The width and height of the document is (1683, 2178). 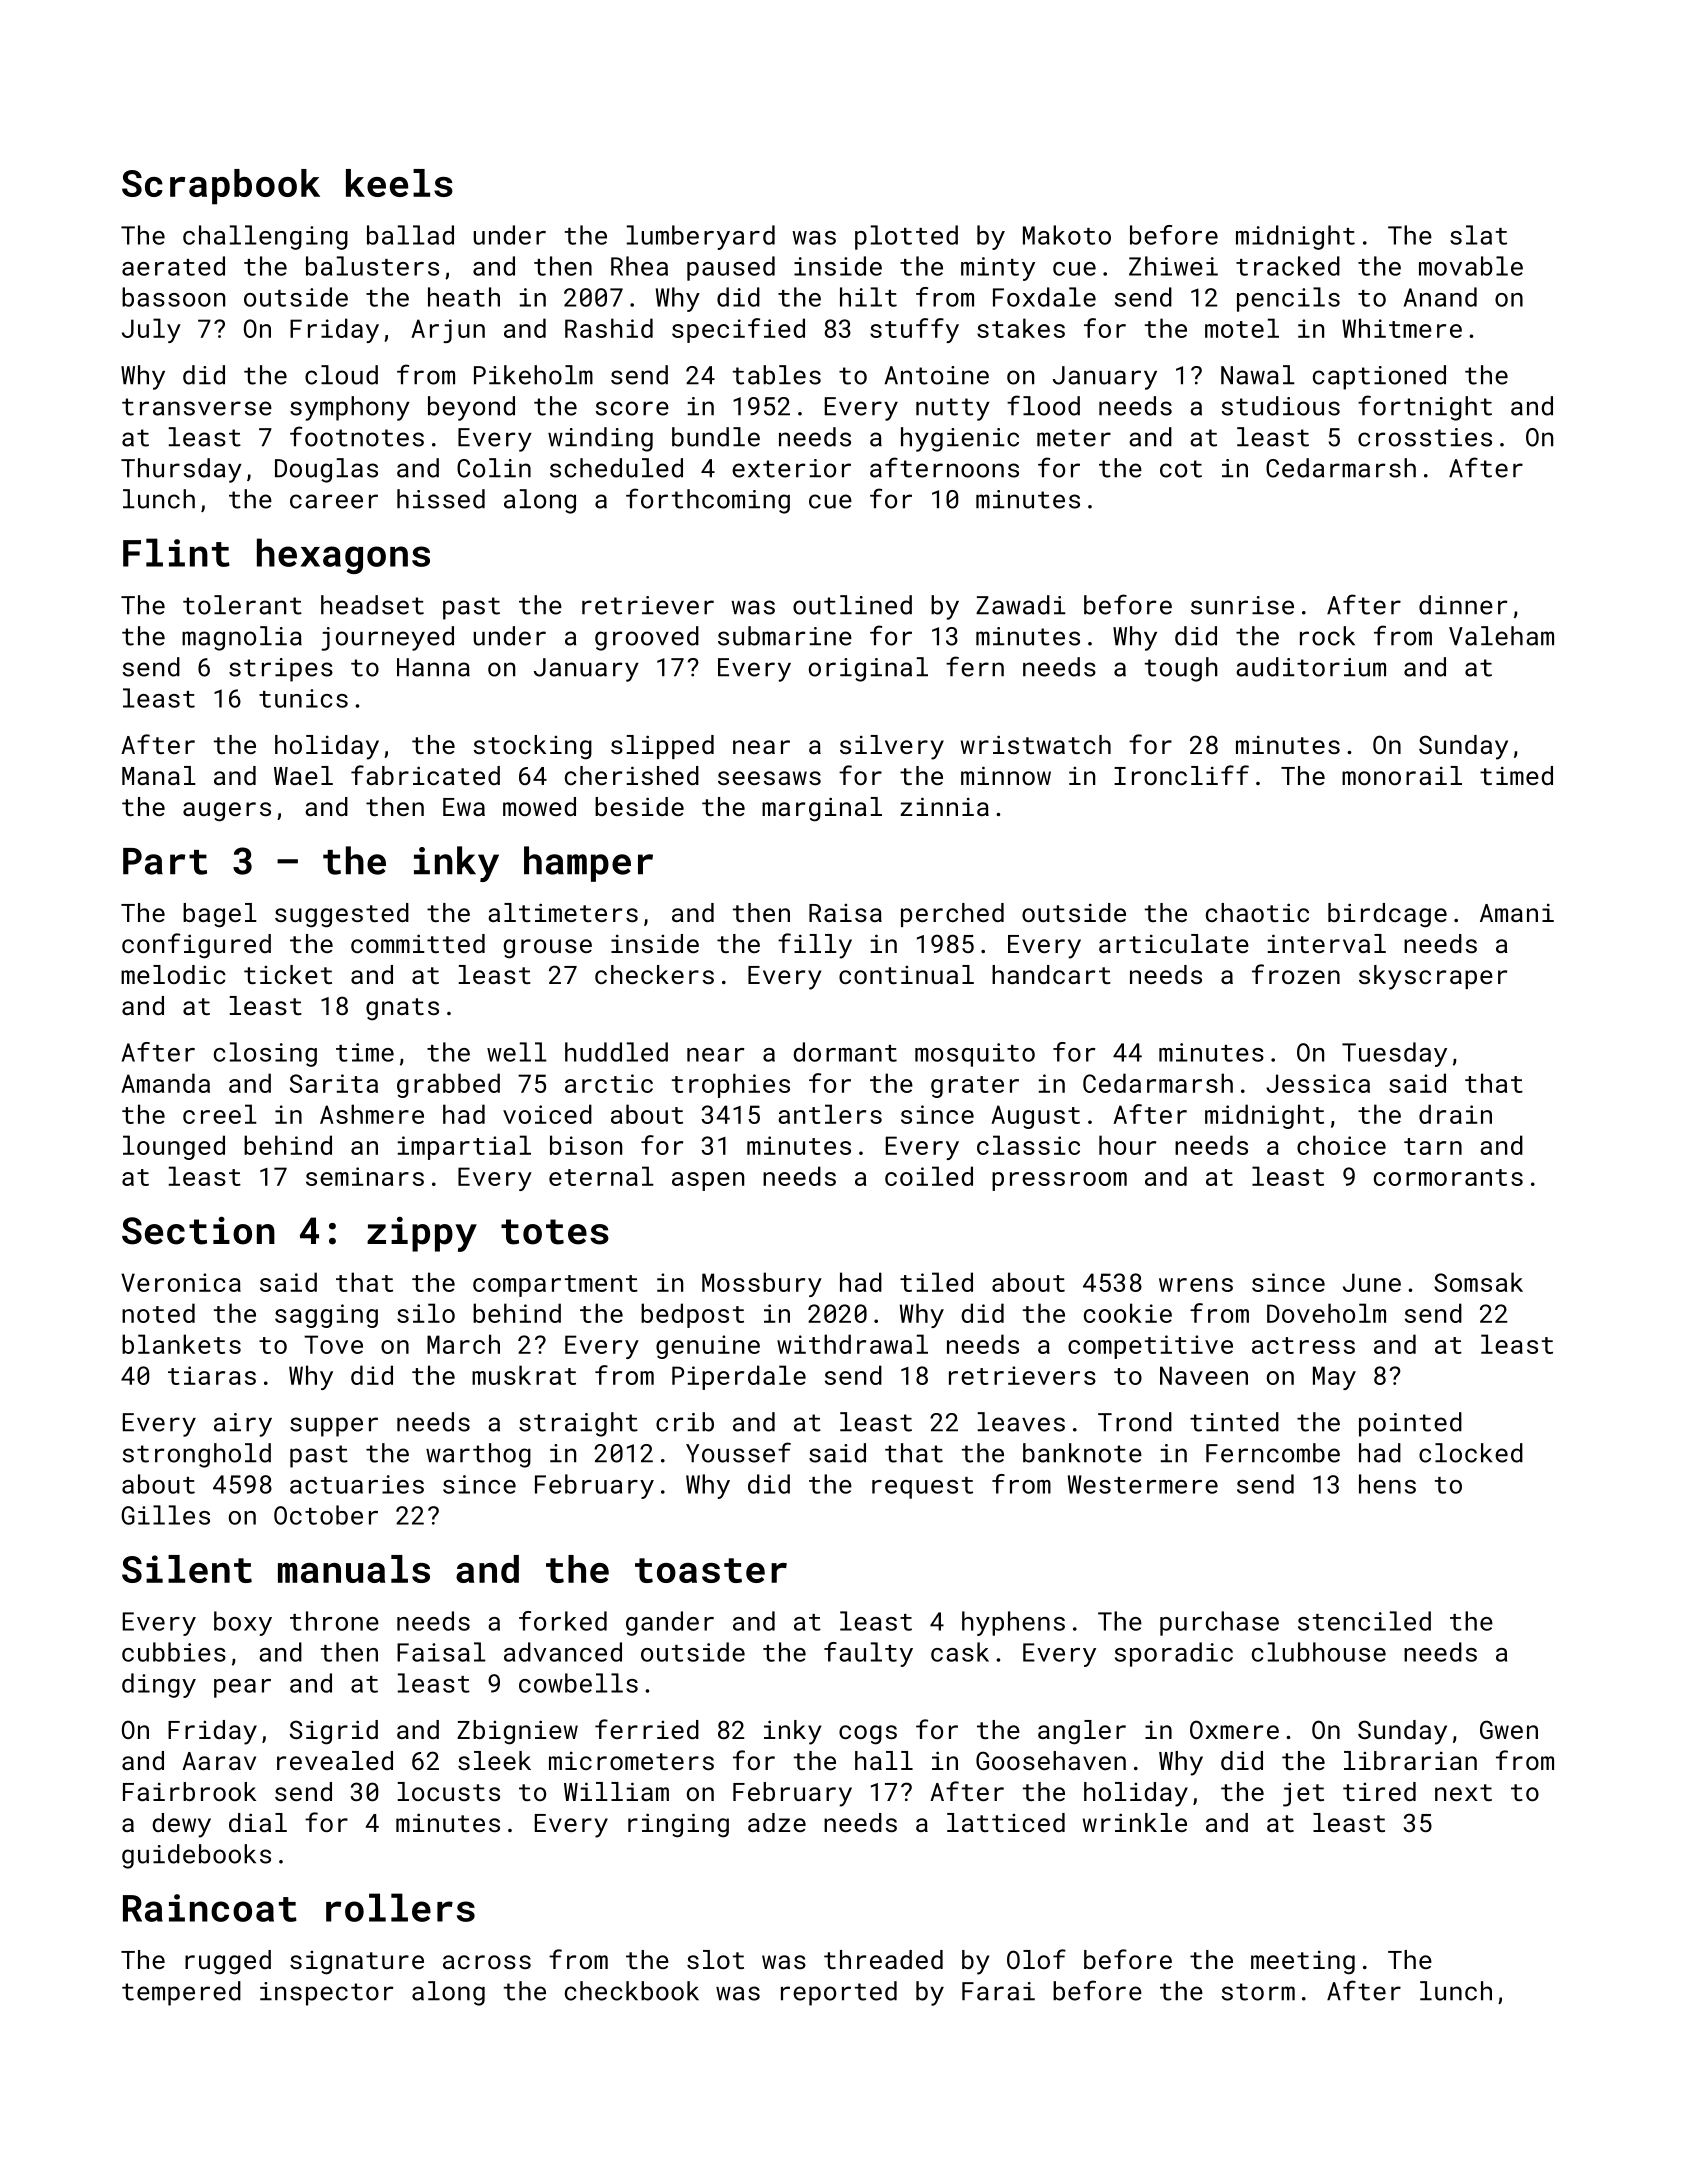 What do you see at coordinates (1425, 408) in the document?
I see `fortnight` at bounding box center [1425, 408].
